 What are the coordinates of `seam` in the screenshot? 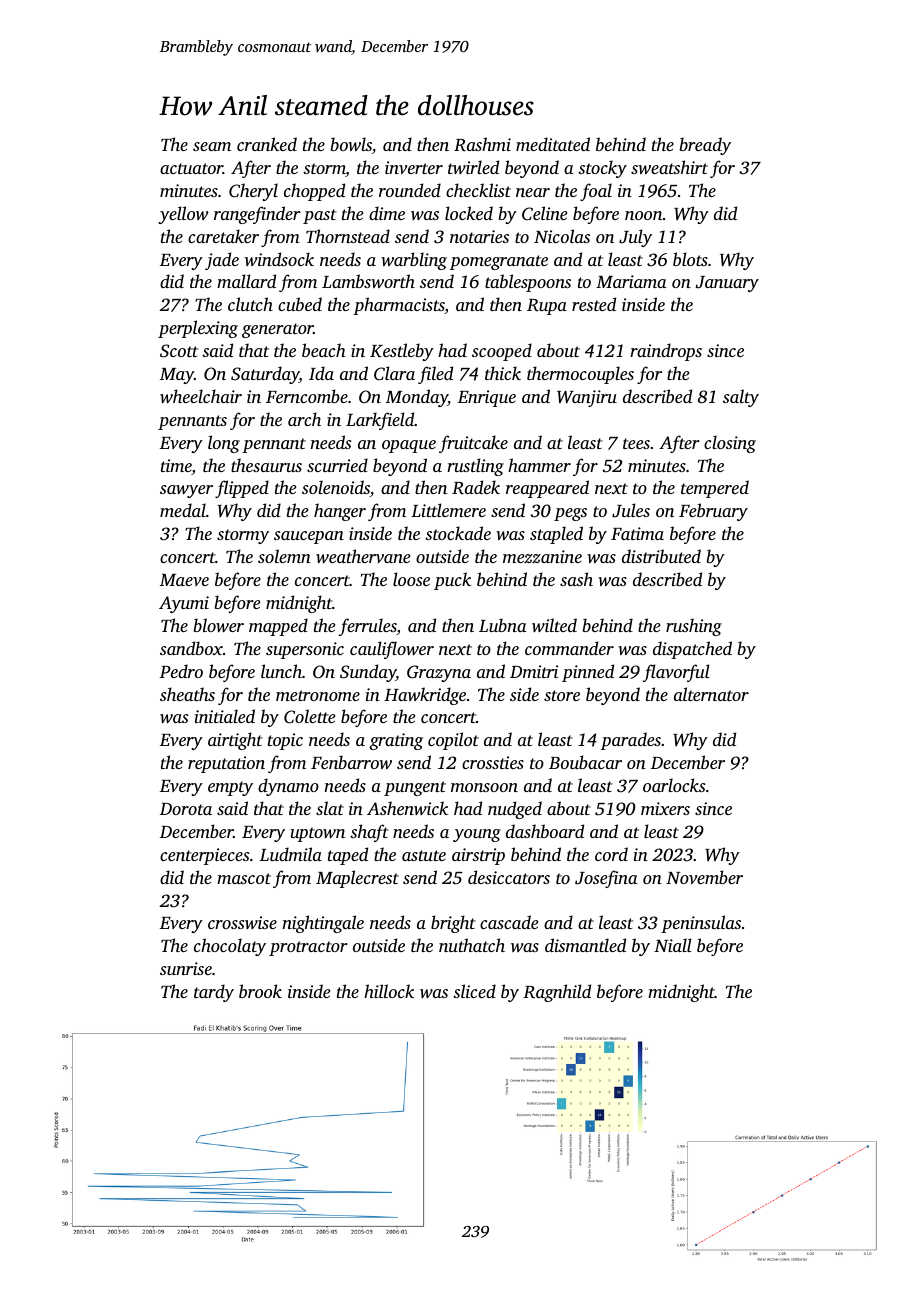 It's located at (212, 146).
